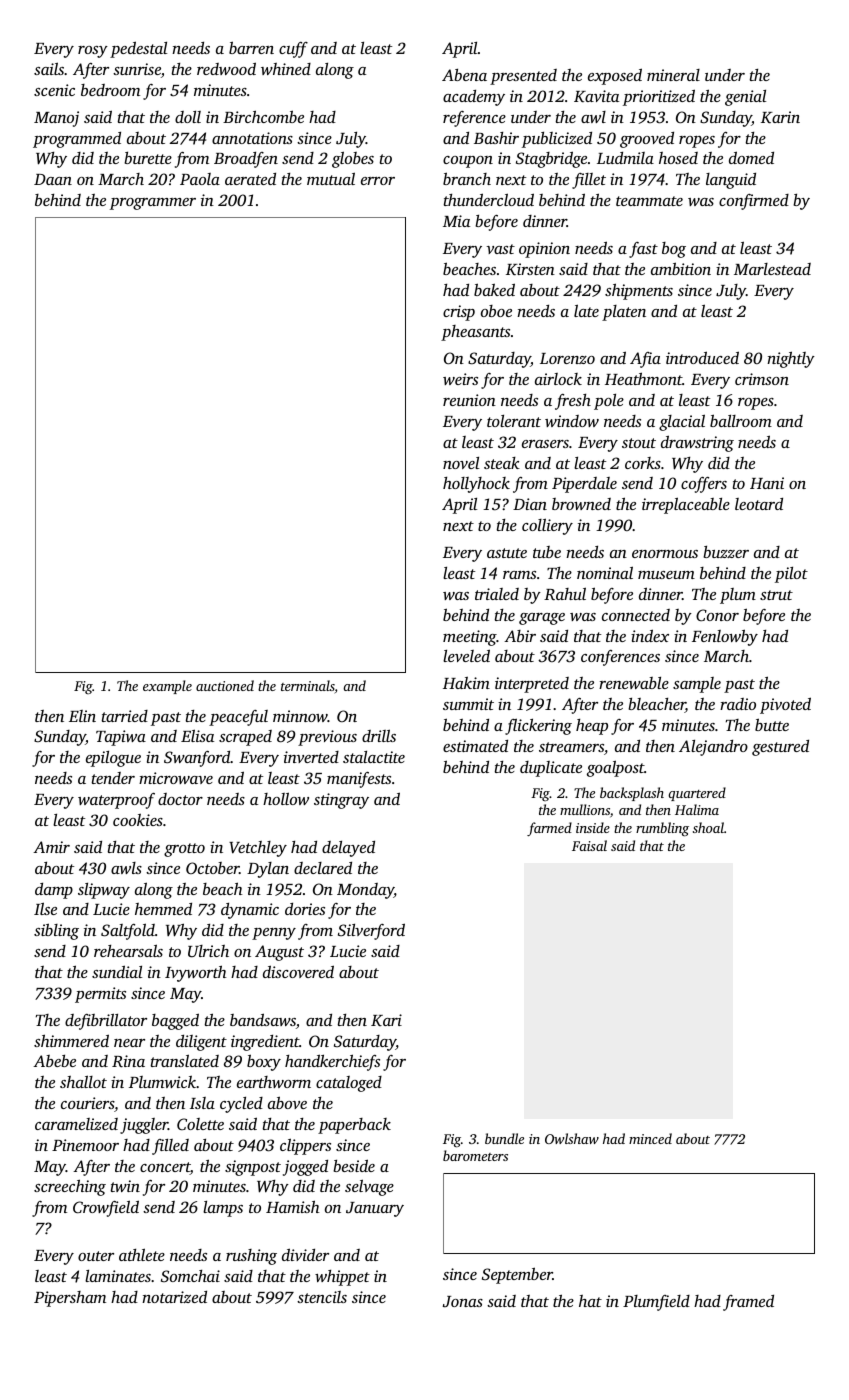 This document has height=1400, width=849. What do you see at coordinates (697, 794) in the document?
I see `quartered` at bounding box center [697, 794].
